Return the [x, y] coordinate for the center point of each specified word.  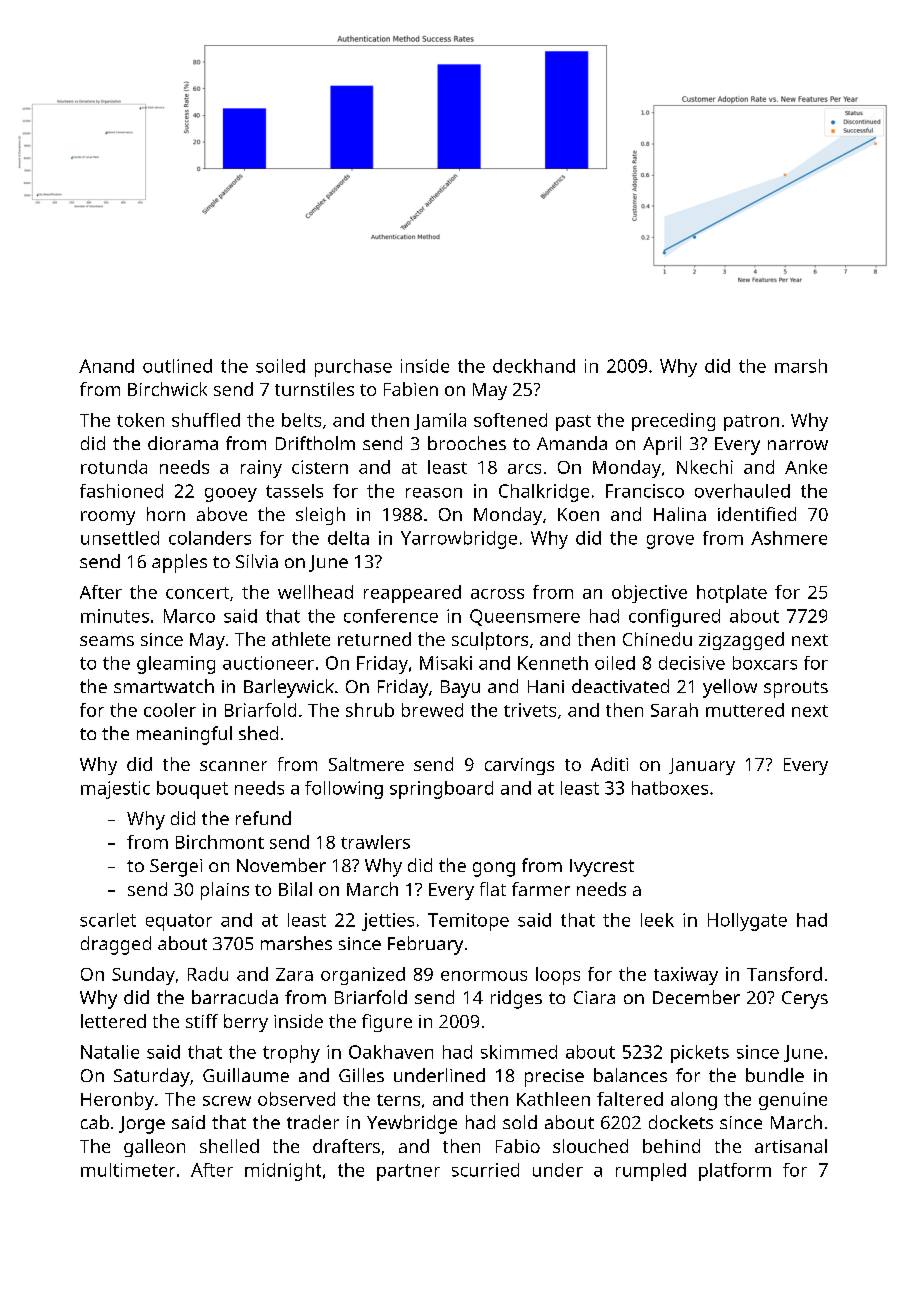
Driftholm [315, 443]
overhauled [742, 491]
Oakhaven [391, 1052]
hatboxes [670, 788]
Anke [806, 467]
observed [296, 1099]
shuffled [206, 420]
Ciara [594, 997]
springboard [441, 790]
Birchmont [220, 842]
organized [363, 976]
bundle [775, 1075]
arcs [524, 469]
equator [179, 922]
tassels [294, 491]
